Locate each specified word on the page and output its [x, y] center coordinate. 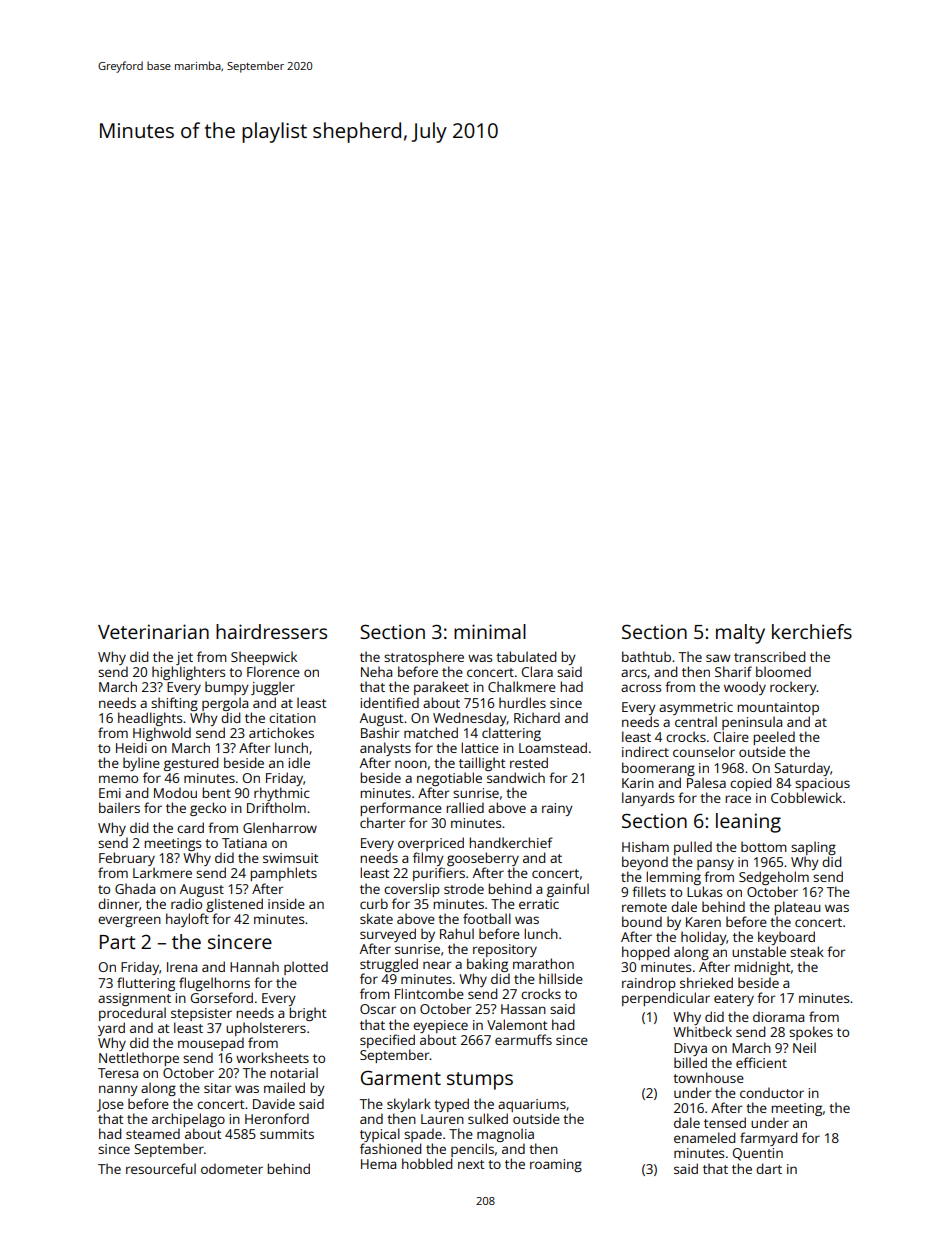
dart [769, 1168]
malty [740, 634]
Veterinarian [153, 631]
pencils [472, 1150]
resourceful [161, 1168]
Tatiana [244, 843]
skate [376, 918]
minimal [490, 631]
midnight [762, 968]
